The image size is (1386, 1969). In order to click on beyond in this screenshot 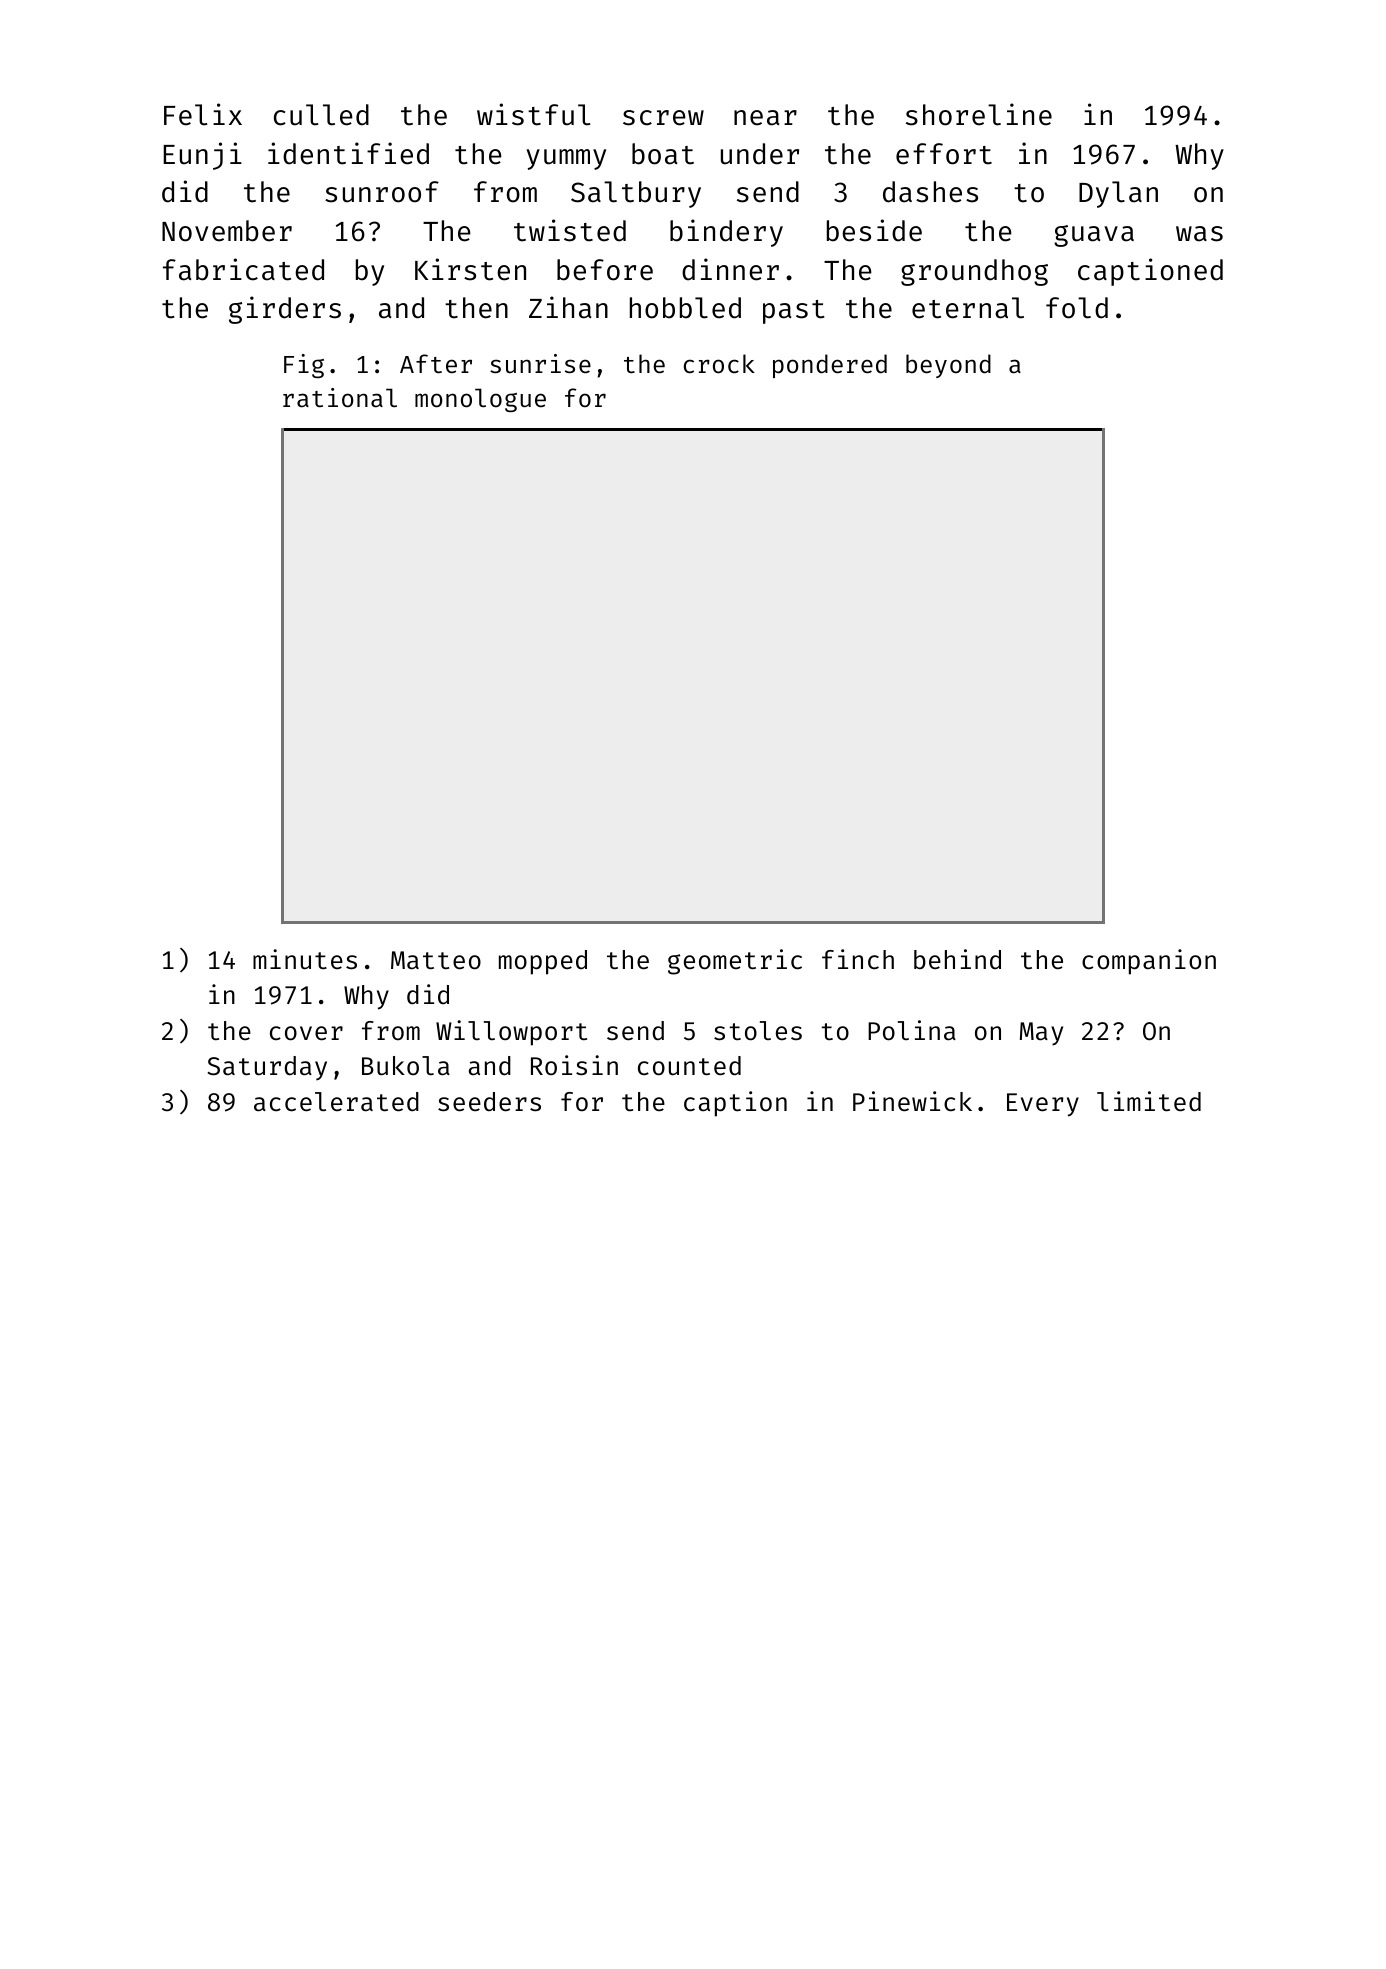, I will do `click(948, 366)`.
